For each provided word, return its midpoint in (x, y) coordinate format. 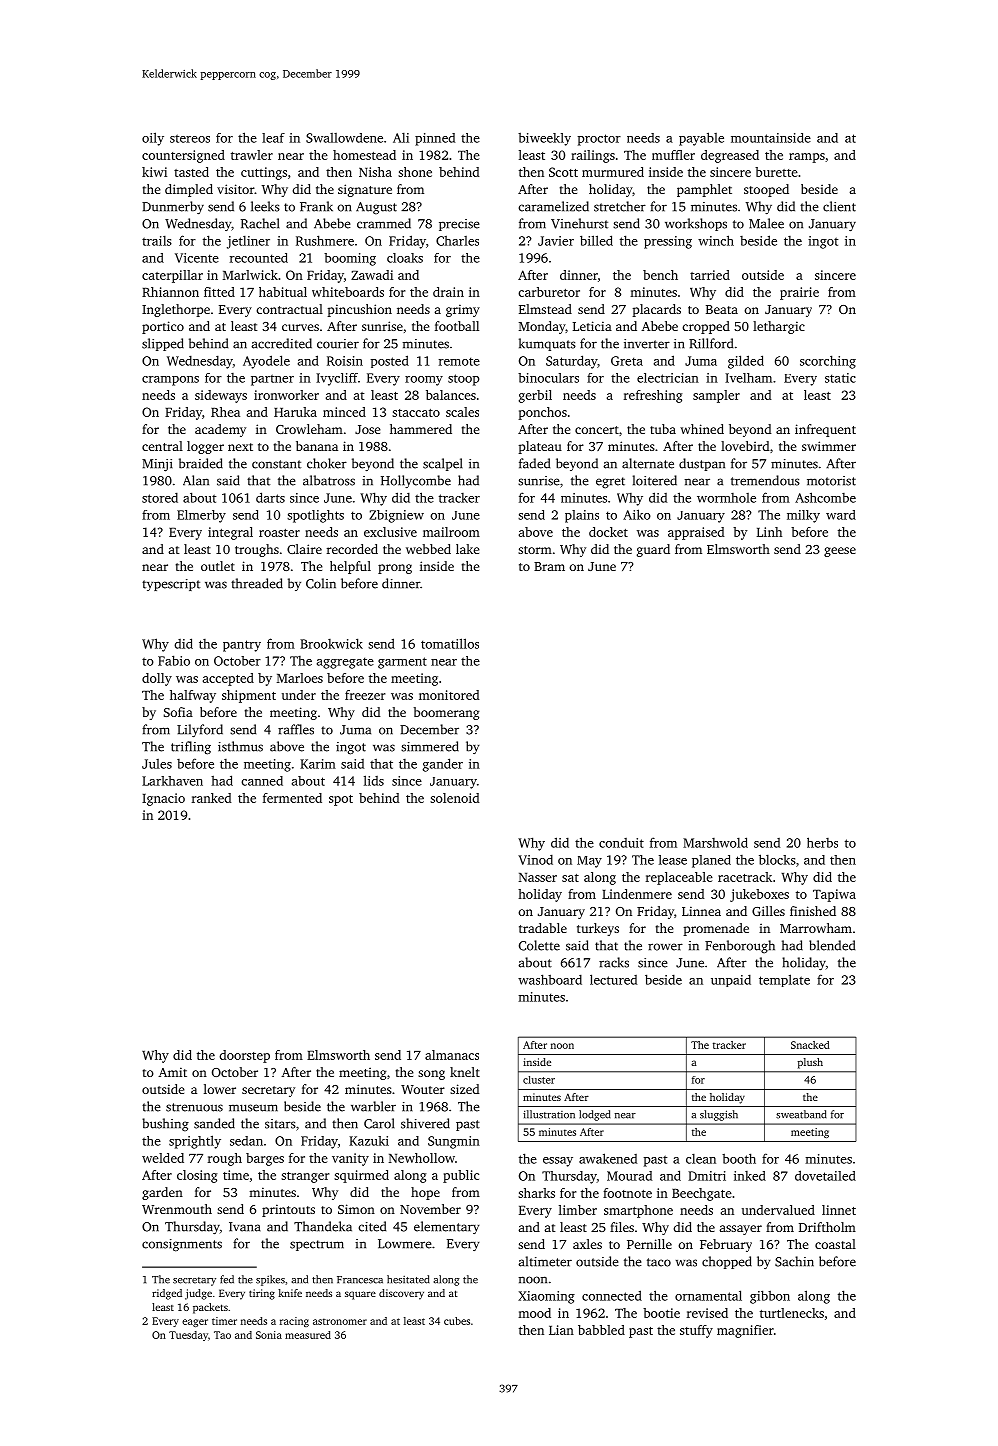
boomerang (446, 713)
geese (840, 552)
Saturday (571, 362)
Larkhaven (172, 781)
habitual (283, 292)
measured (308, 1335)
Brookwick (331, 643)
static (840, 378)
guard (653, 550)
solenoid (454, 798)
